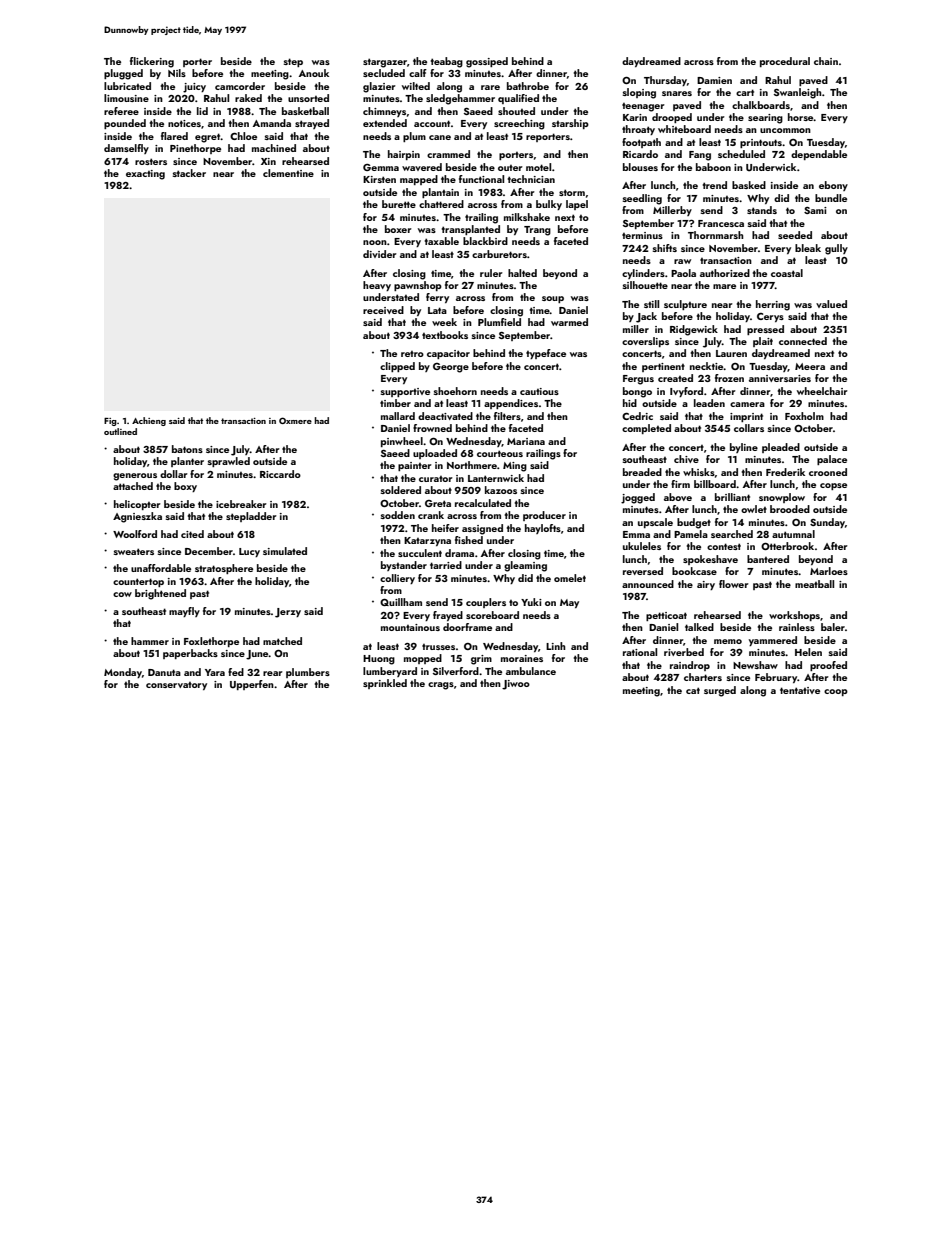 The height and width of the page is (1233, 952). Describe the element at coordinates (785, 62) in the page. I see `procedural` at that location.
